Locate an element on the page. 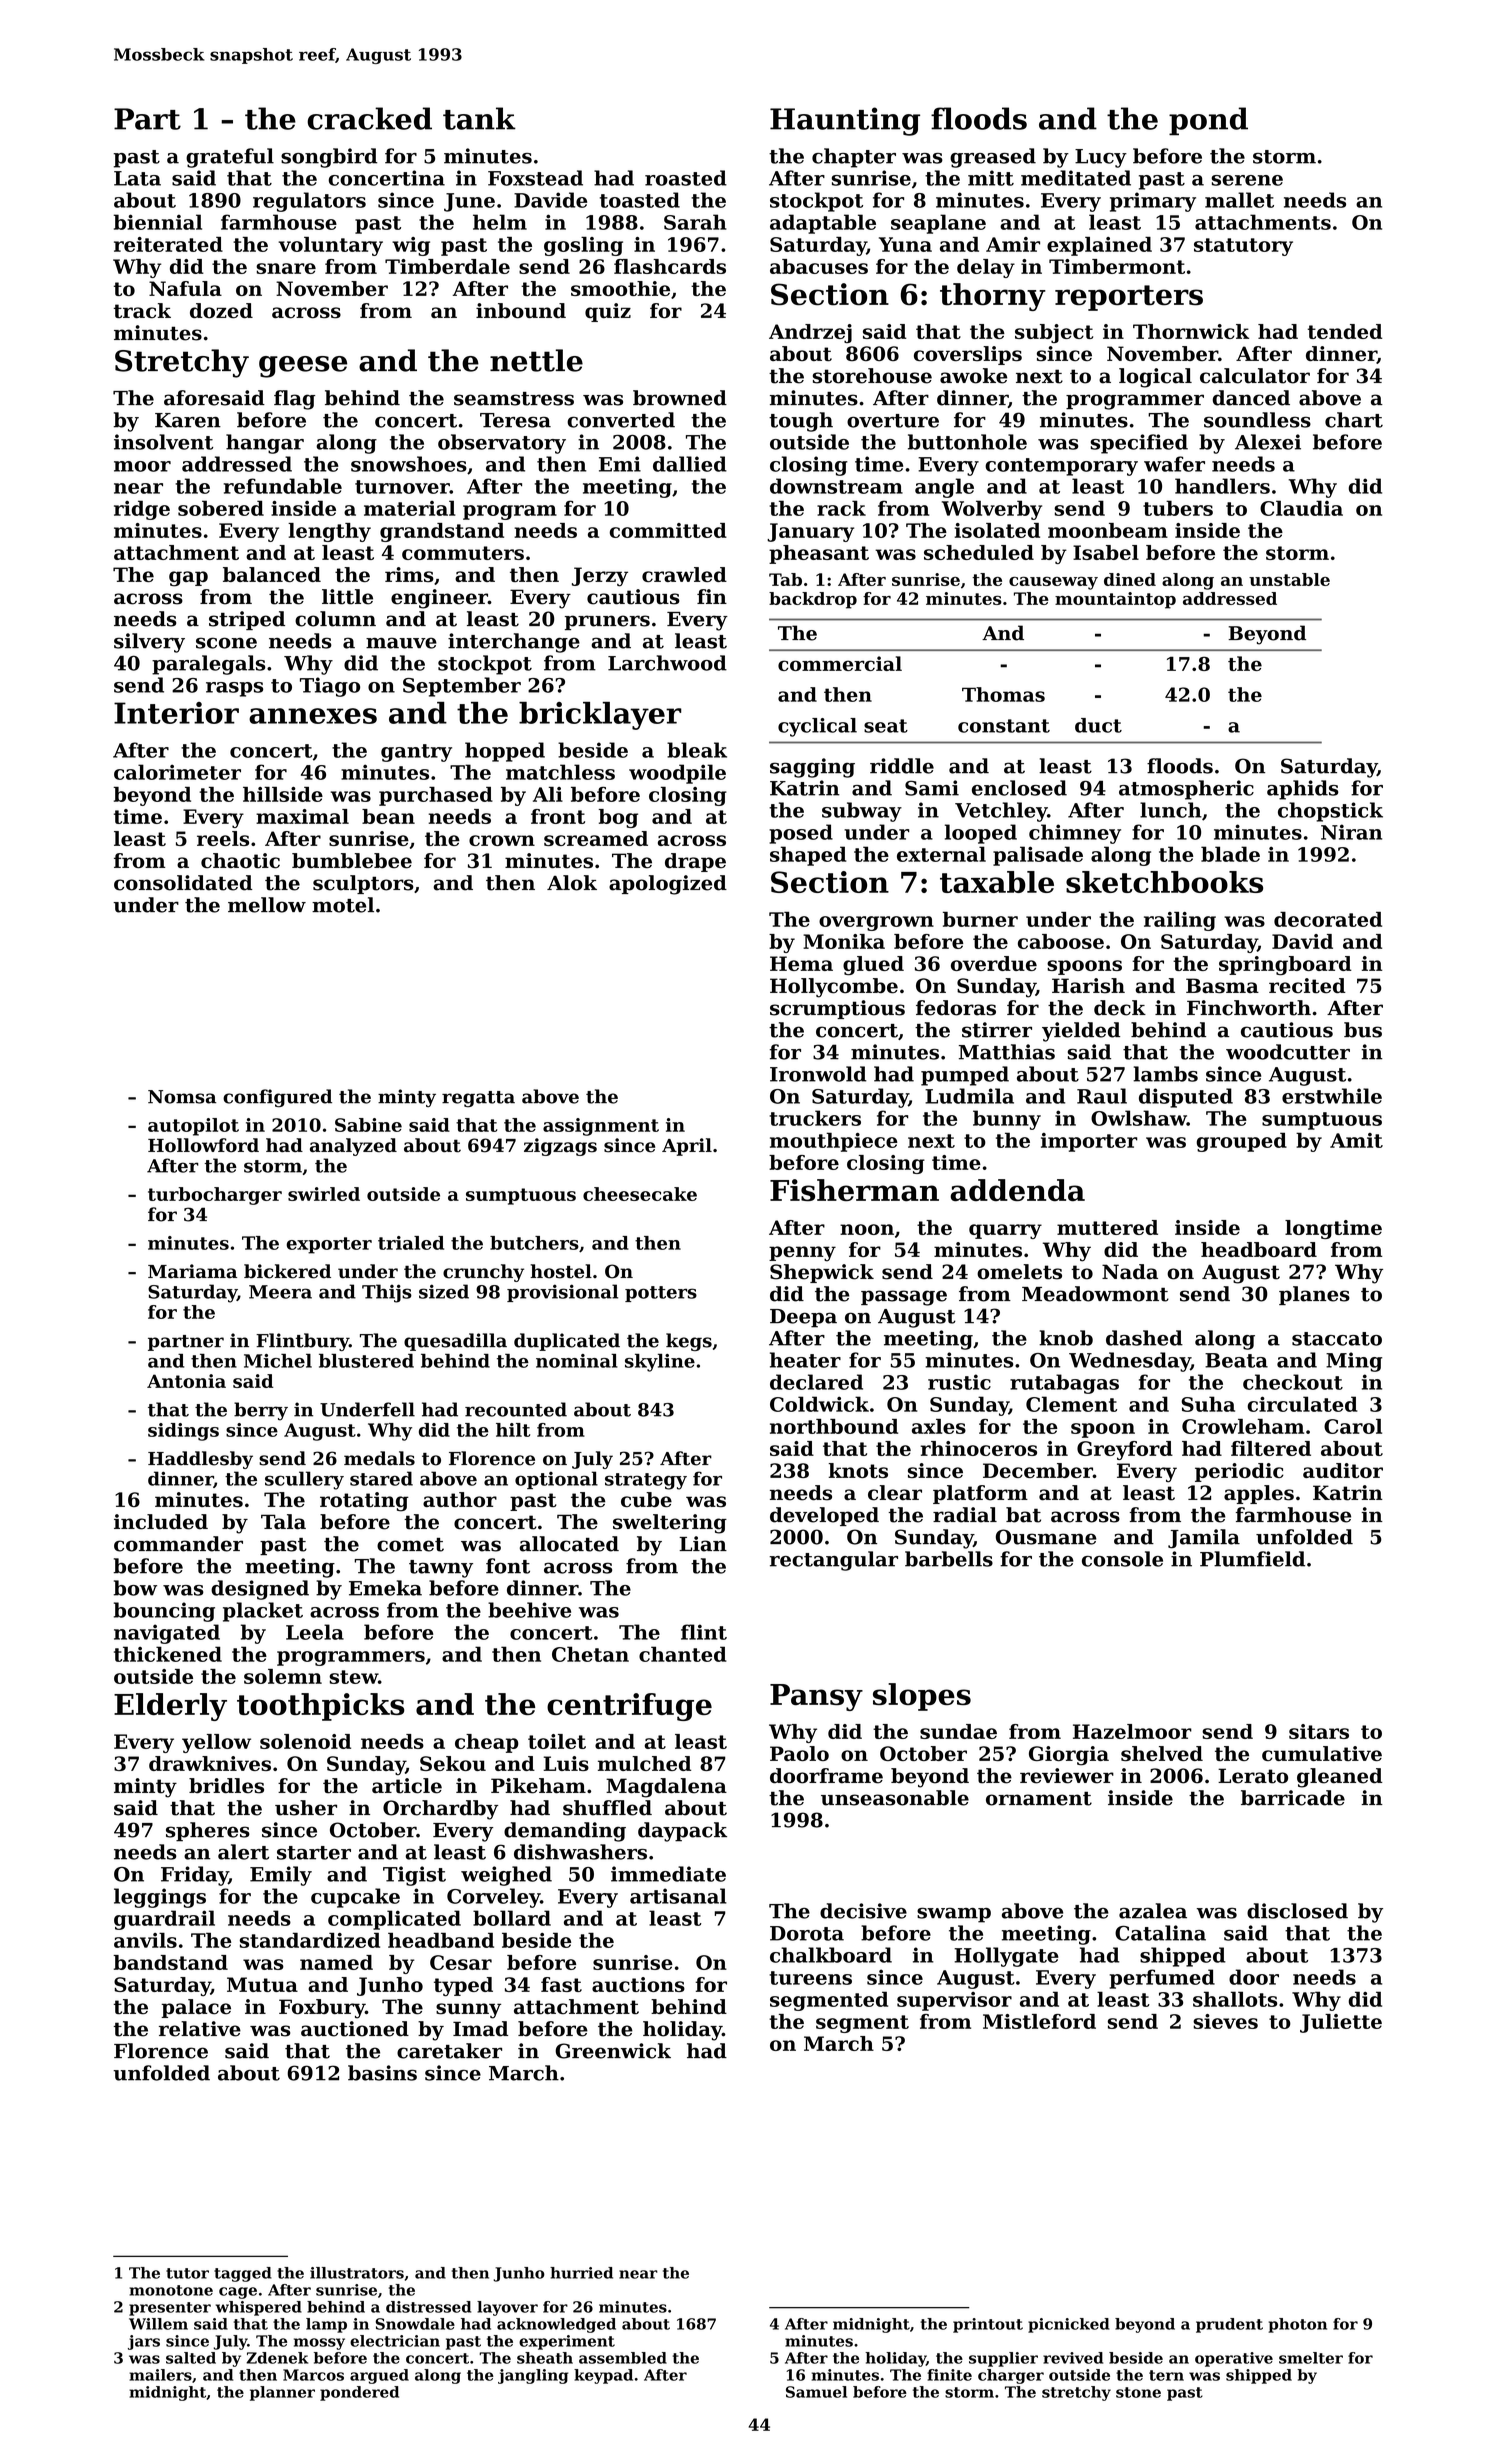 Image resolution: width=1496 pixels, height=2464 pixels. stone is located at coordinates (1138, 2392).
